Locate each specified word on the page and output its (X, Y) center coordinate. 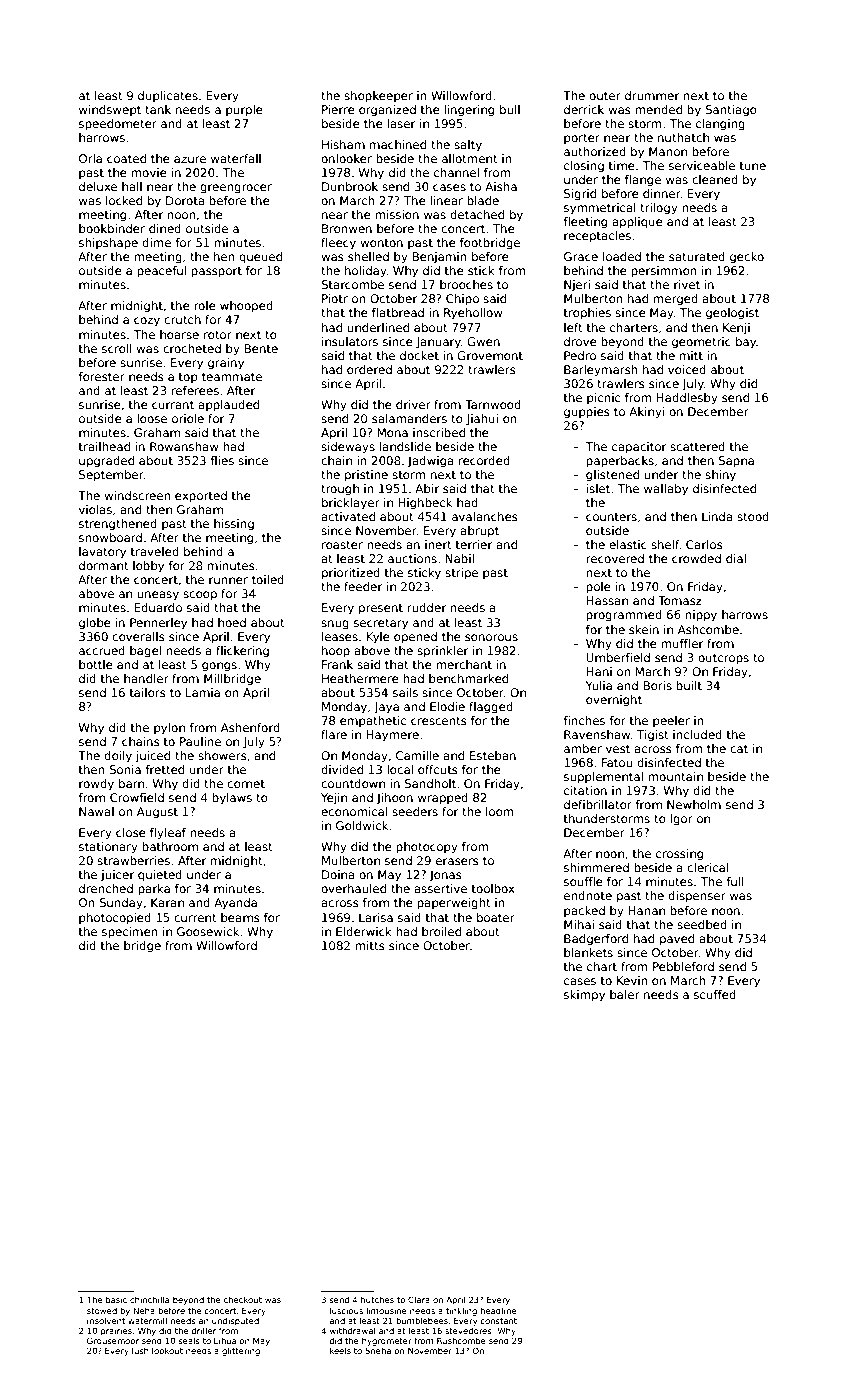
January (438, 343)
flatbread (398, 312)
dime (156, 242)
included (697, 734)
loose (152, 418)
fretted (165, 769)
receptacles (597, 237)
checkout (243, 1299)
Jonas (446, 876)
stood (753, 516)
